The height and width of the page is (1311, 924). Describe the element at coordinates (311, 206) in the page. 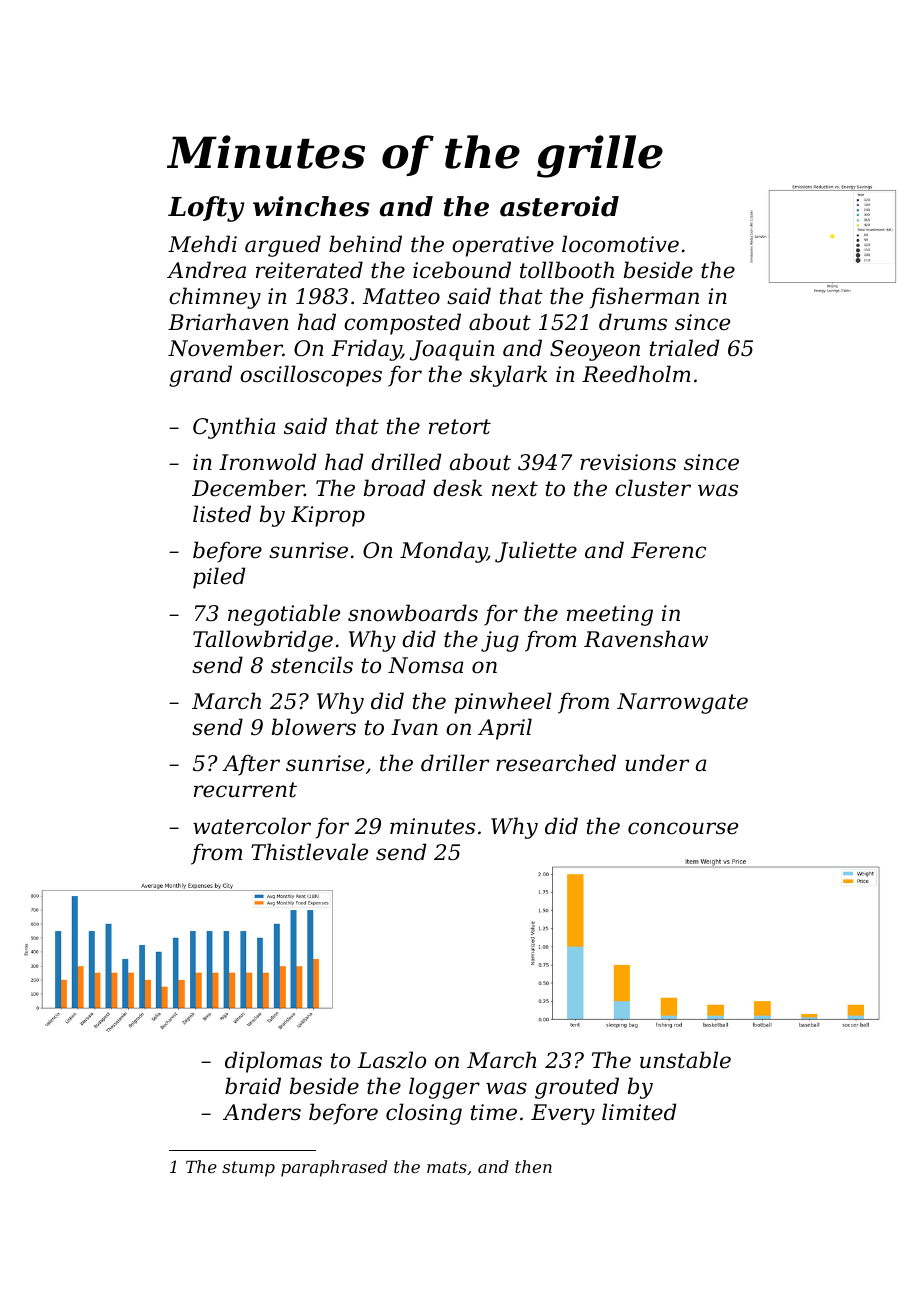

I see `winches` at that location.
